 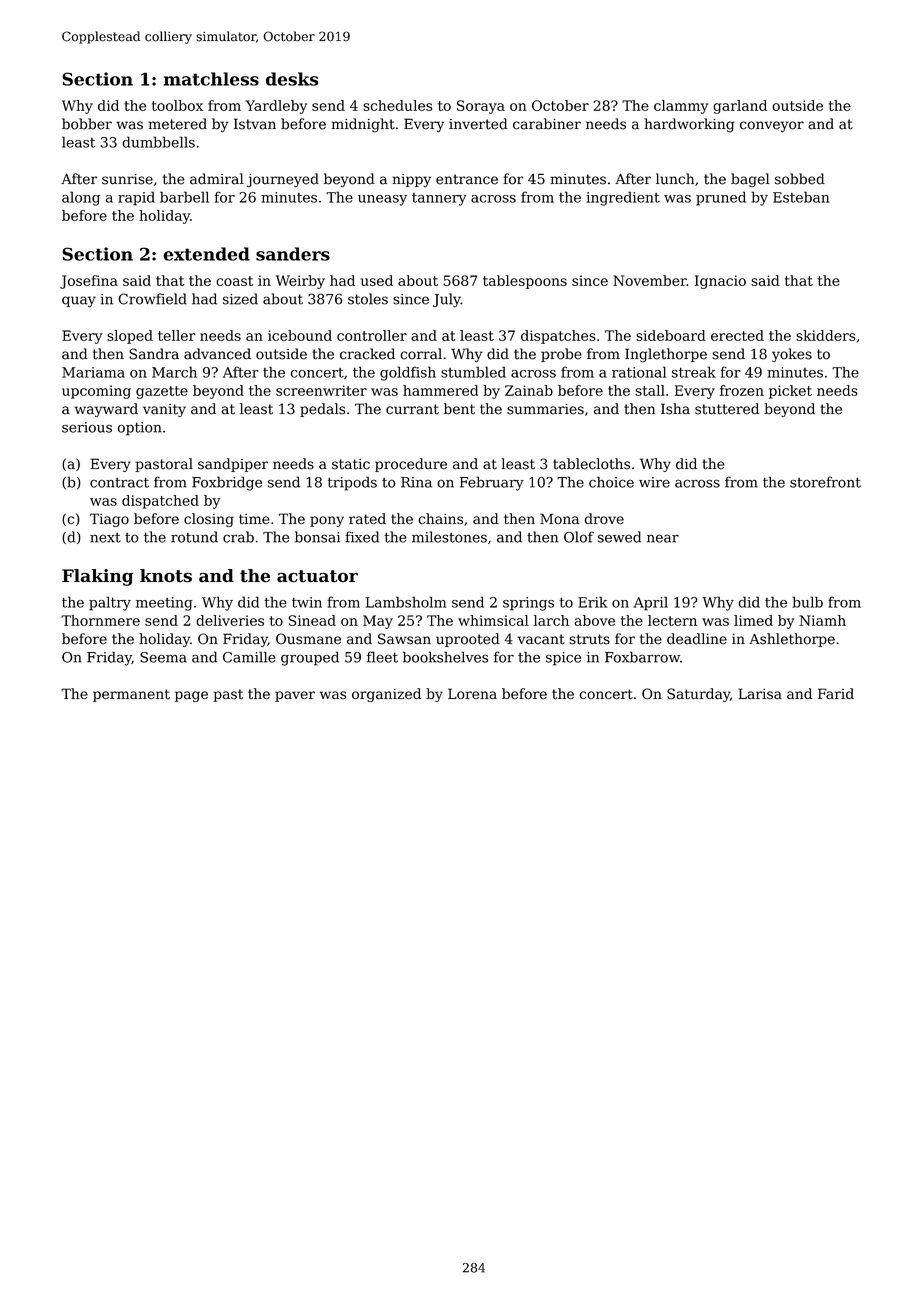 I want to click on schedules, so click(x=397, y=105).
